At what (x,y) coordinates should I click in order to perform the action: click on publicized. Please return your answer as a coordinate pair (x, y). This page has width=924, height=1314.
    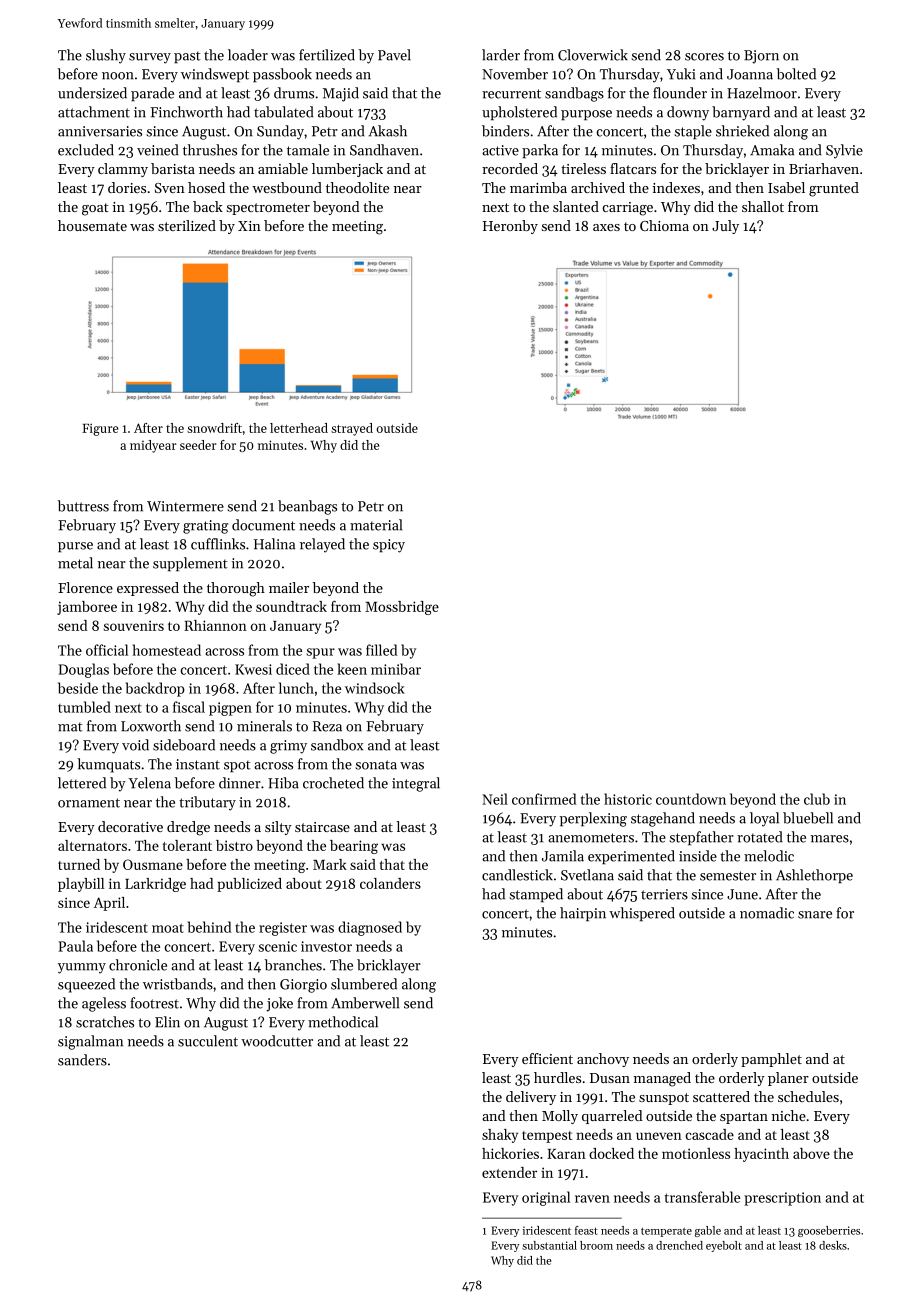
    Looking at the image, I should click on (249, 885).
